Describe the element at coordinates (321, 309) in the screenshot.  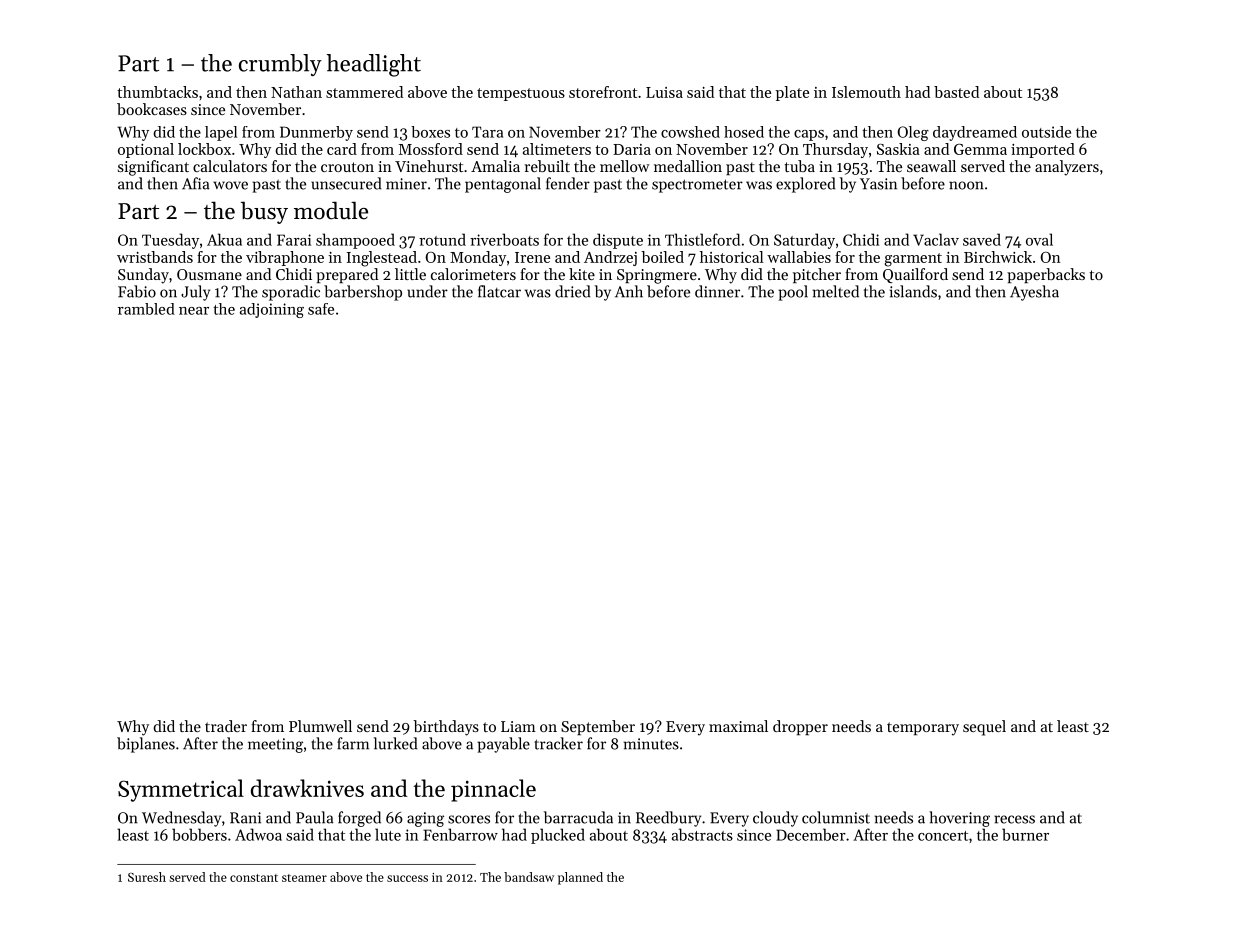
I see `safe` at that location.
